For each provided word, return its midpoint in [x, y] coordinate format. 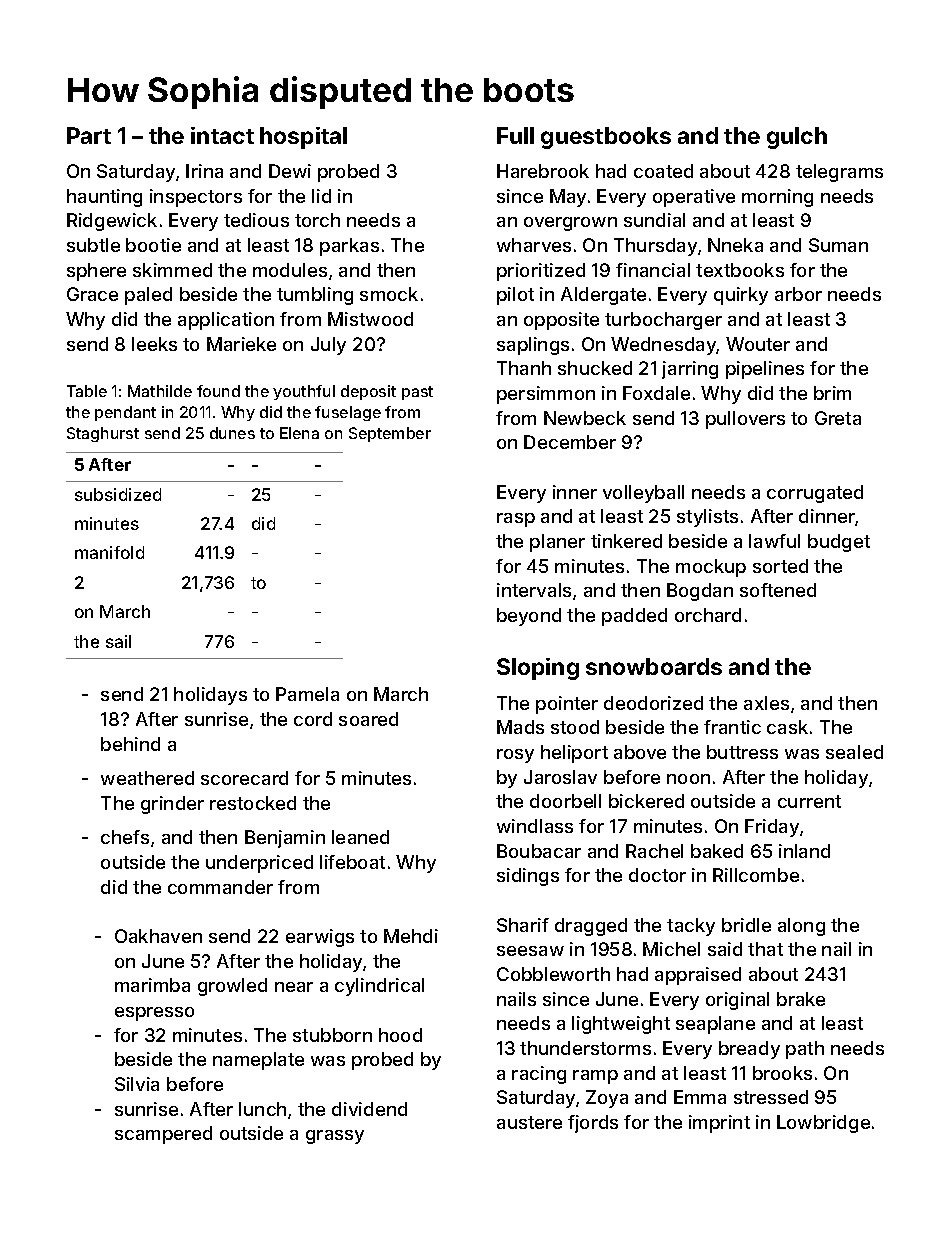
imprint [719, 1124]
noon [688, 779]
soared [368, 719]
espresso [154, 1014]
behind [130, 744]
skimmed [172, 270]
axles [766, 703]
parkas [349, 247]
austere [529, 1122]
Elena [299, 433]
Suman [838, 245]
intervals [534, 590]
